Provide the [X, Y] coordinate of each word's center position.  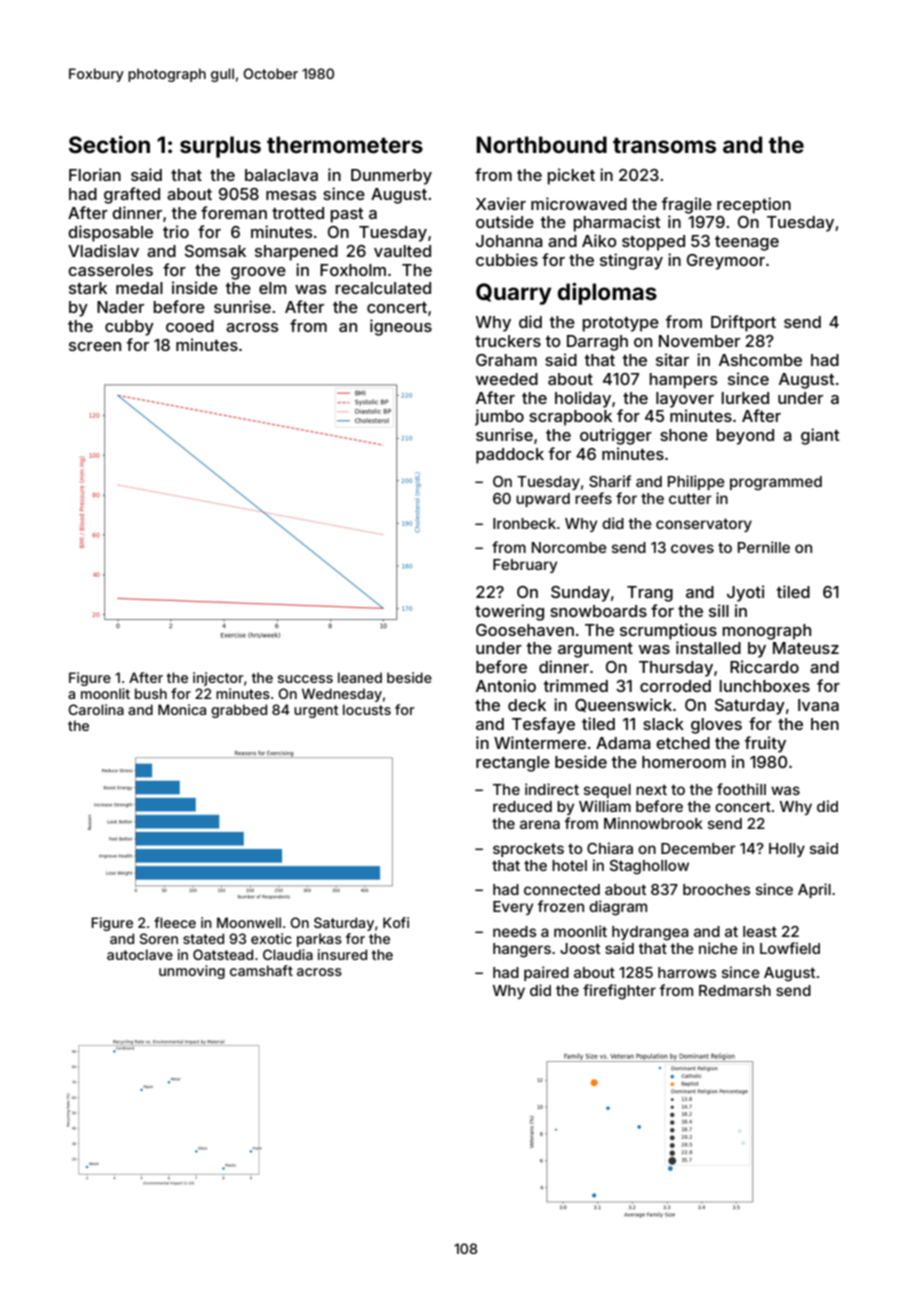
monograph [767, 632]
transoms [664, 146]
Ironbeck [524, 523]
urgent [316, 711]
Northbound [541, 144]
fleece [175, 922]
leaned [360, 677]
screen [95, 346]
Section [109, 145]
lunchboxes [765, 686]
